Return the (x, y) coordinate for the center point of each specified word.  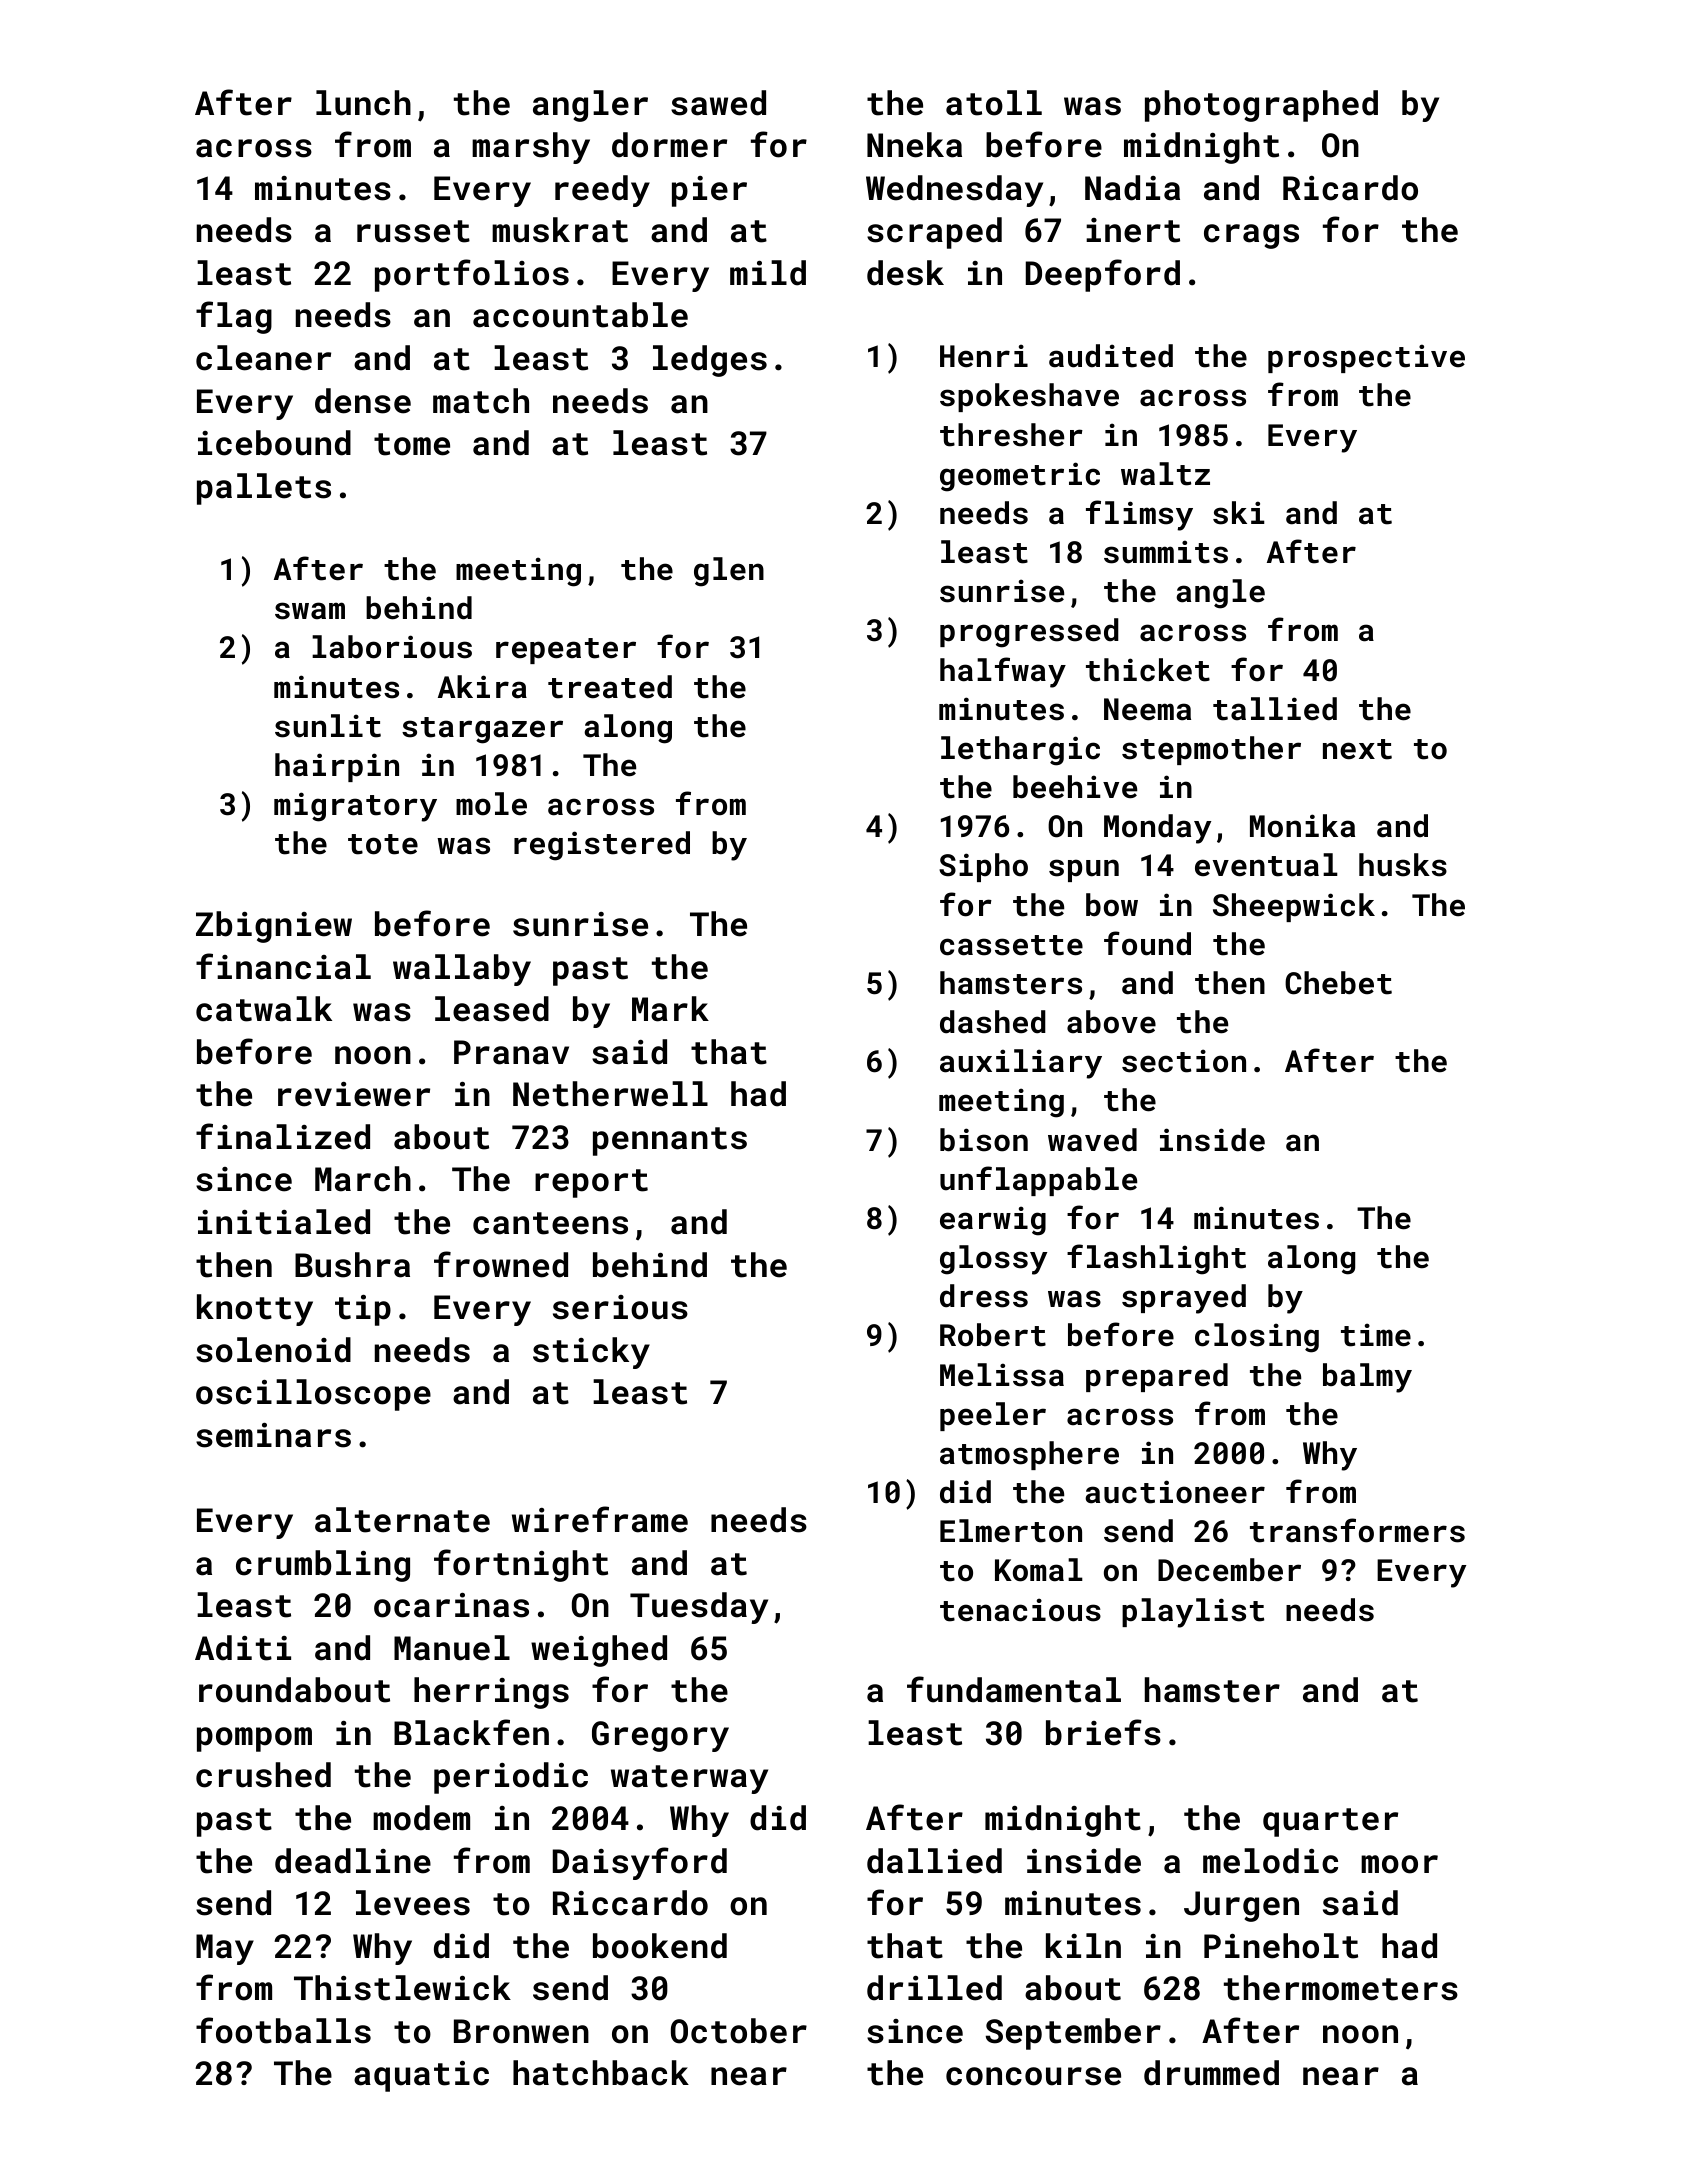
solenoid (273, 1350)
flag (234, 317)
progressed (1029, 633)
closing (1257, 1338)
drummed (1211, 2073)
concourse (1033, 2076)
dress (984, 1296)
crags (1251, 236)
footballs (283, 2030)
